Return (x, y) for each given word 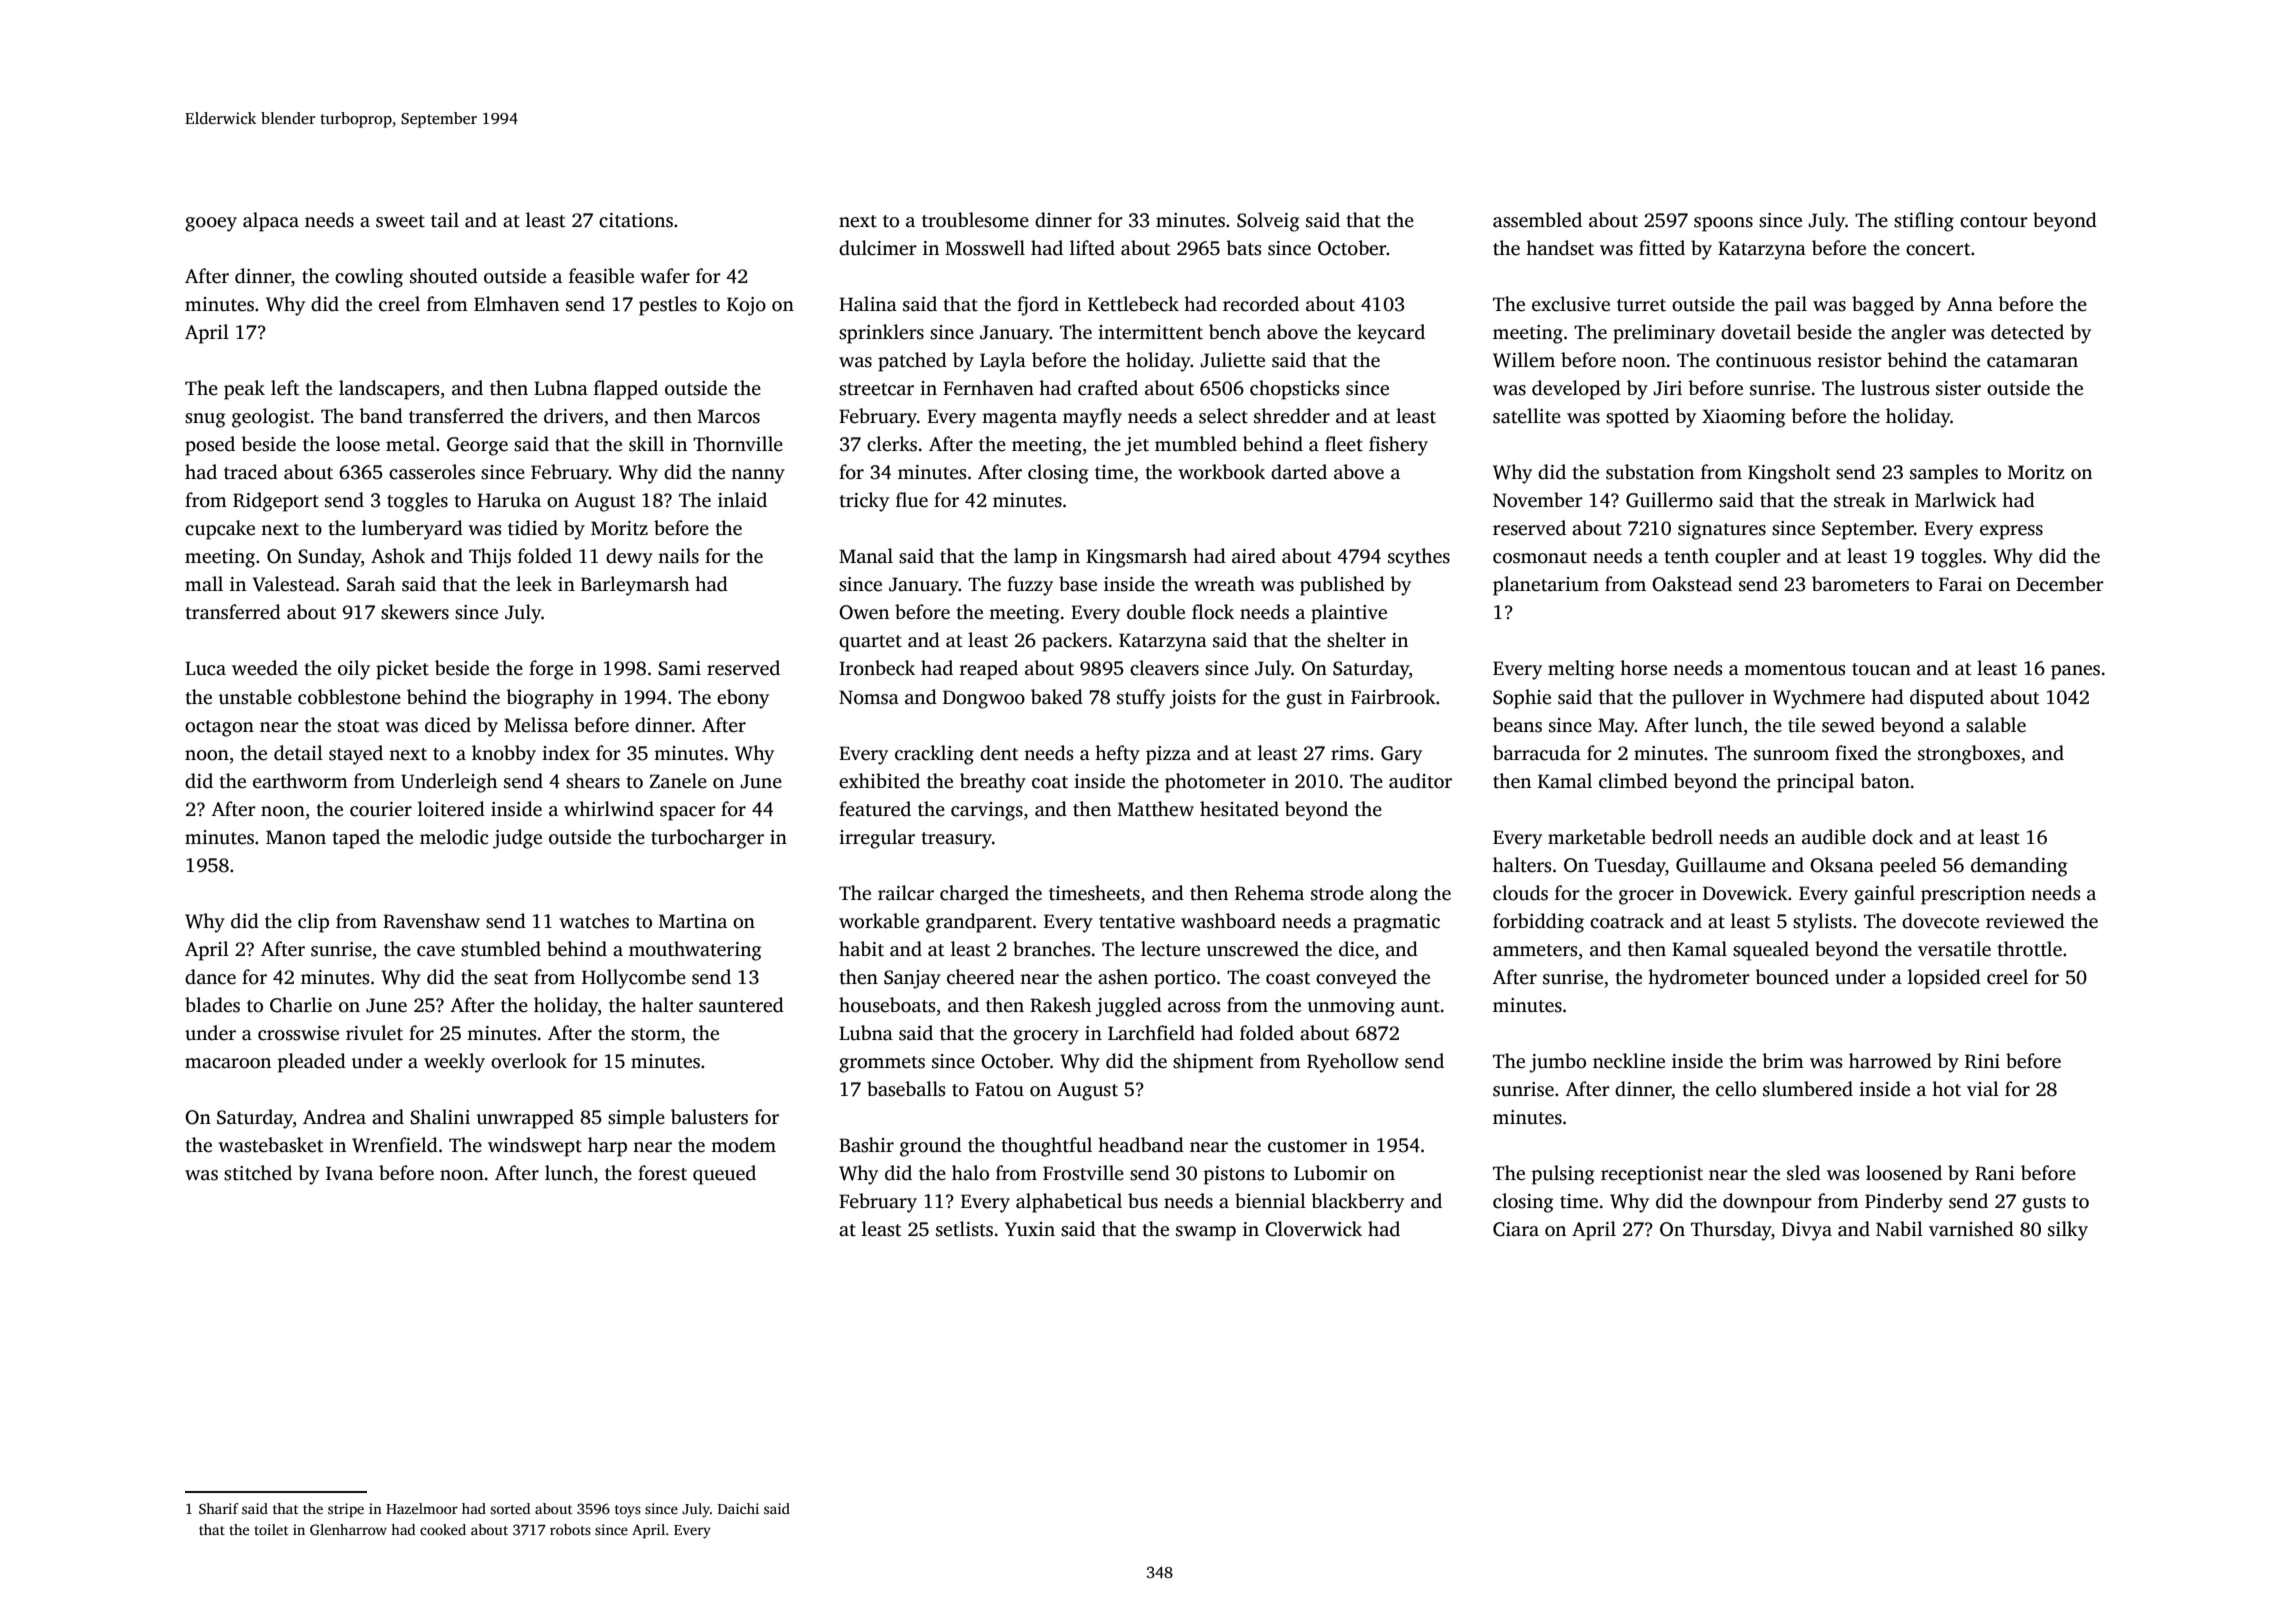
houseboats (887, 1005)
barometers (1860, 584)
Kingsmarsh (1136, 558)
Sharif (219, 1508)
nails (678, 556)
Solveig (1268, 222)
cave (436, 951)
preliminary (1664, 334)
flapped (626, 390)
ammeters (1535, 950)
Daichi (738, 1508)
